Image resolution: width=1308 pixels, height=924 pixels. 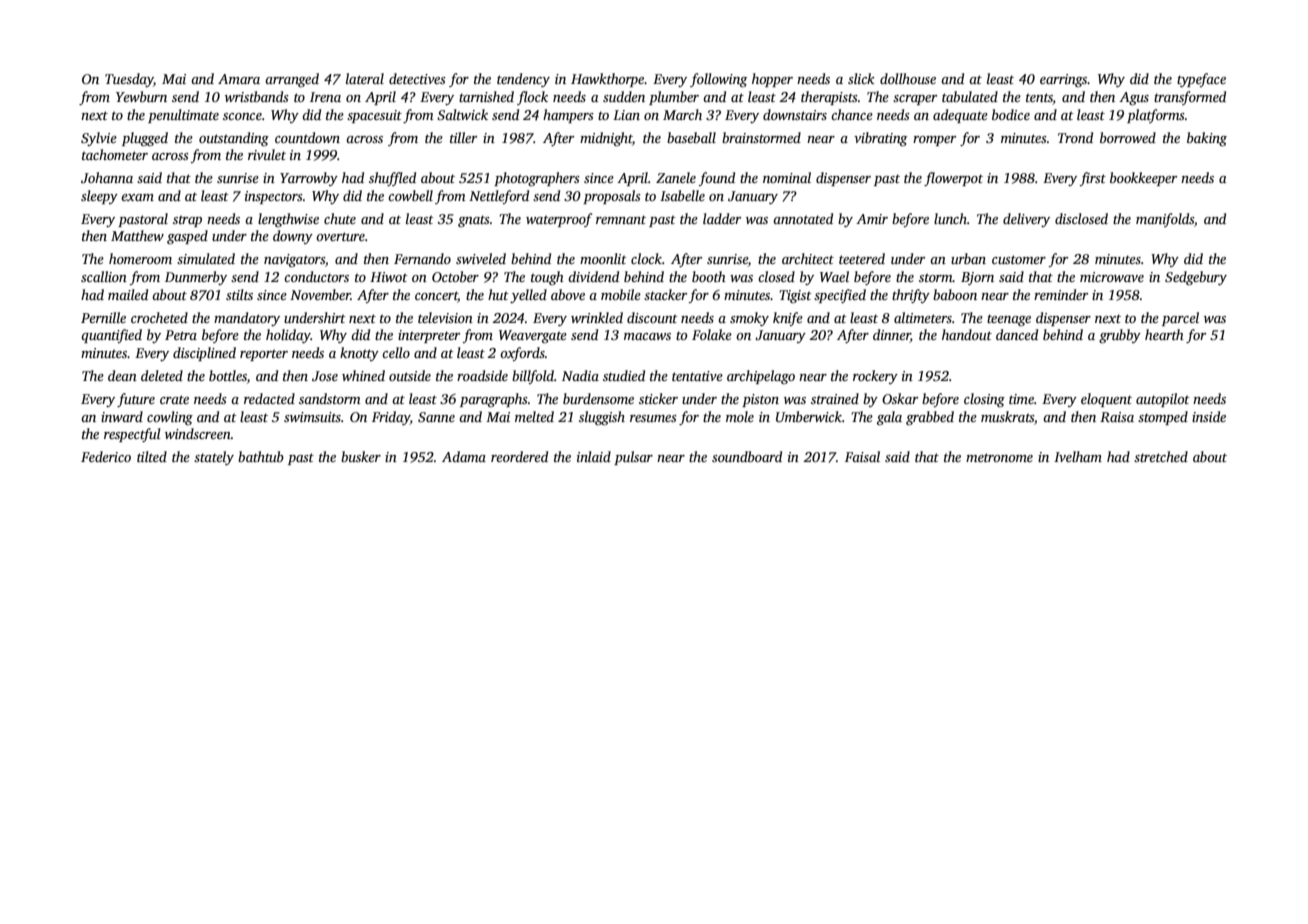 I want to click on detectives, so click(x=417, y=78).
